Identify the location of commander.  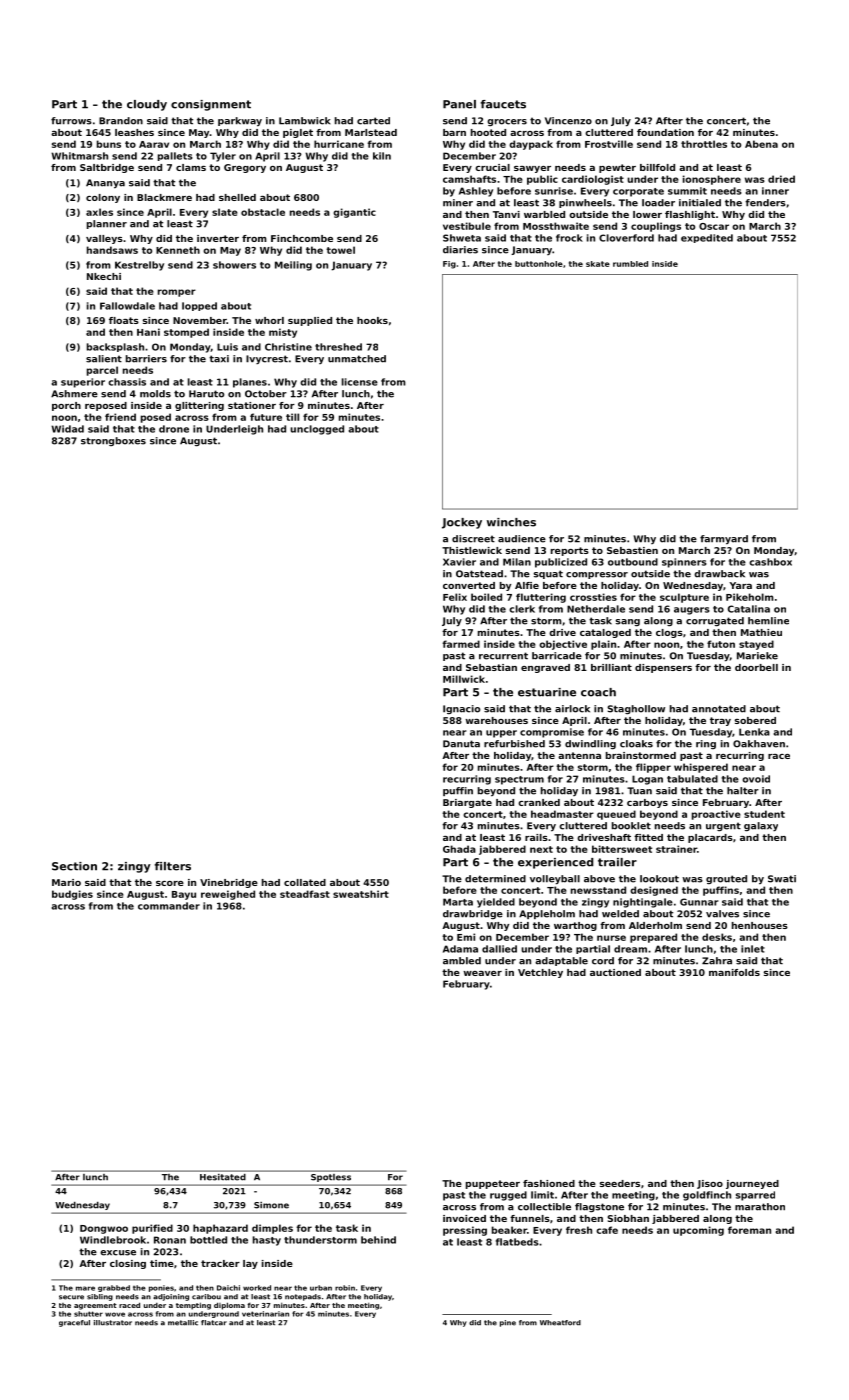
(169, 906).
